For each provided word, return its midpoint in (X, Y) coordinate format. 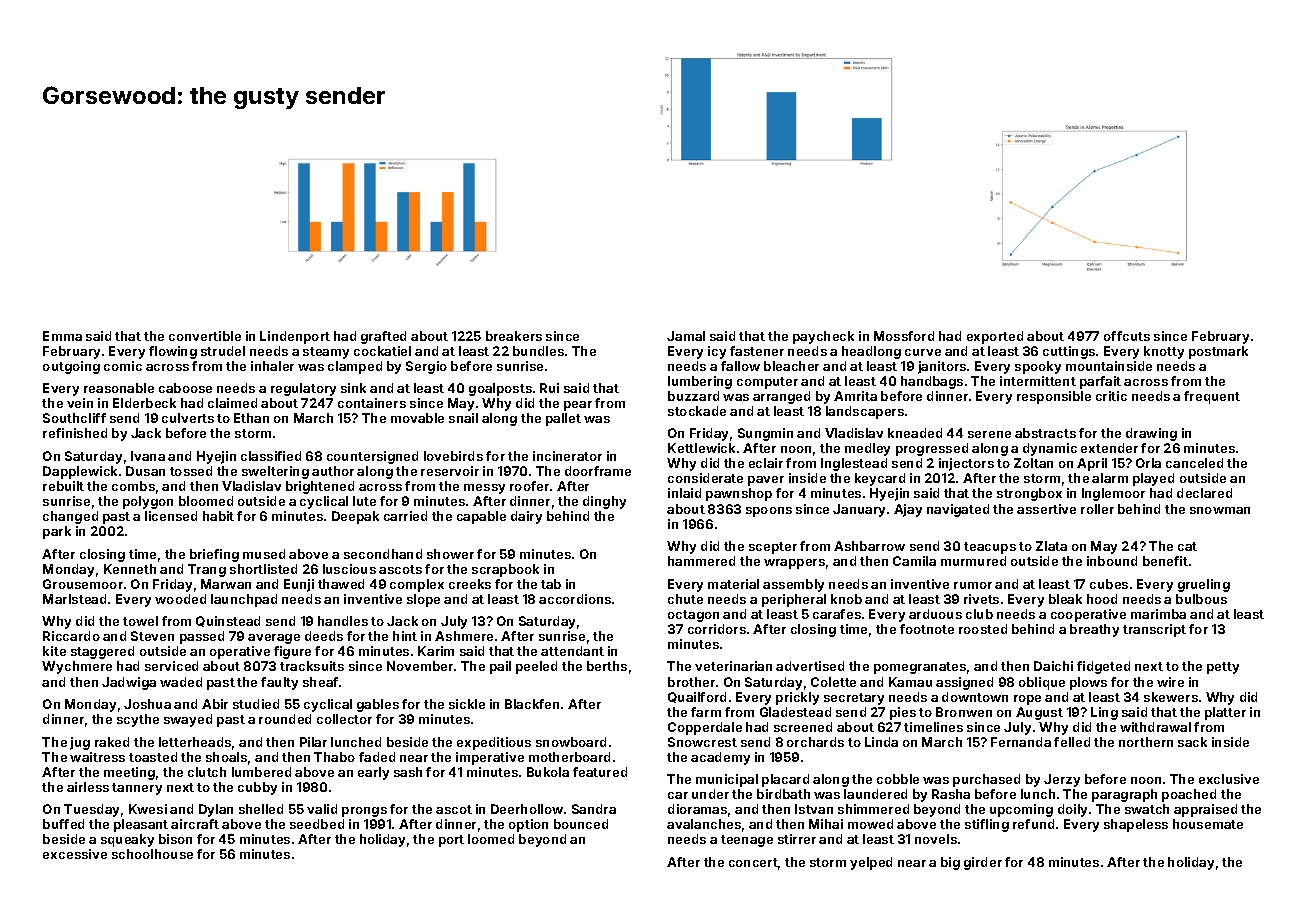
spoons (769, 512)
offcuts (1127, 336)
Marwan (226, 584)
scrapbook (505, 570)
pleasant (141, 825)
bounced (581, 824)
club (979, 614)
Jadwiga (129, 683)
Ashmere (464, 636)
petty (1223, 668)
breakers (514, 336)
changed (70, 517)
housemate (1208, 824)
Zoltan (1033, 463)
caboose (185, 388)
